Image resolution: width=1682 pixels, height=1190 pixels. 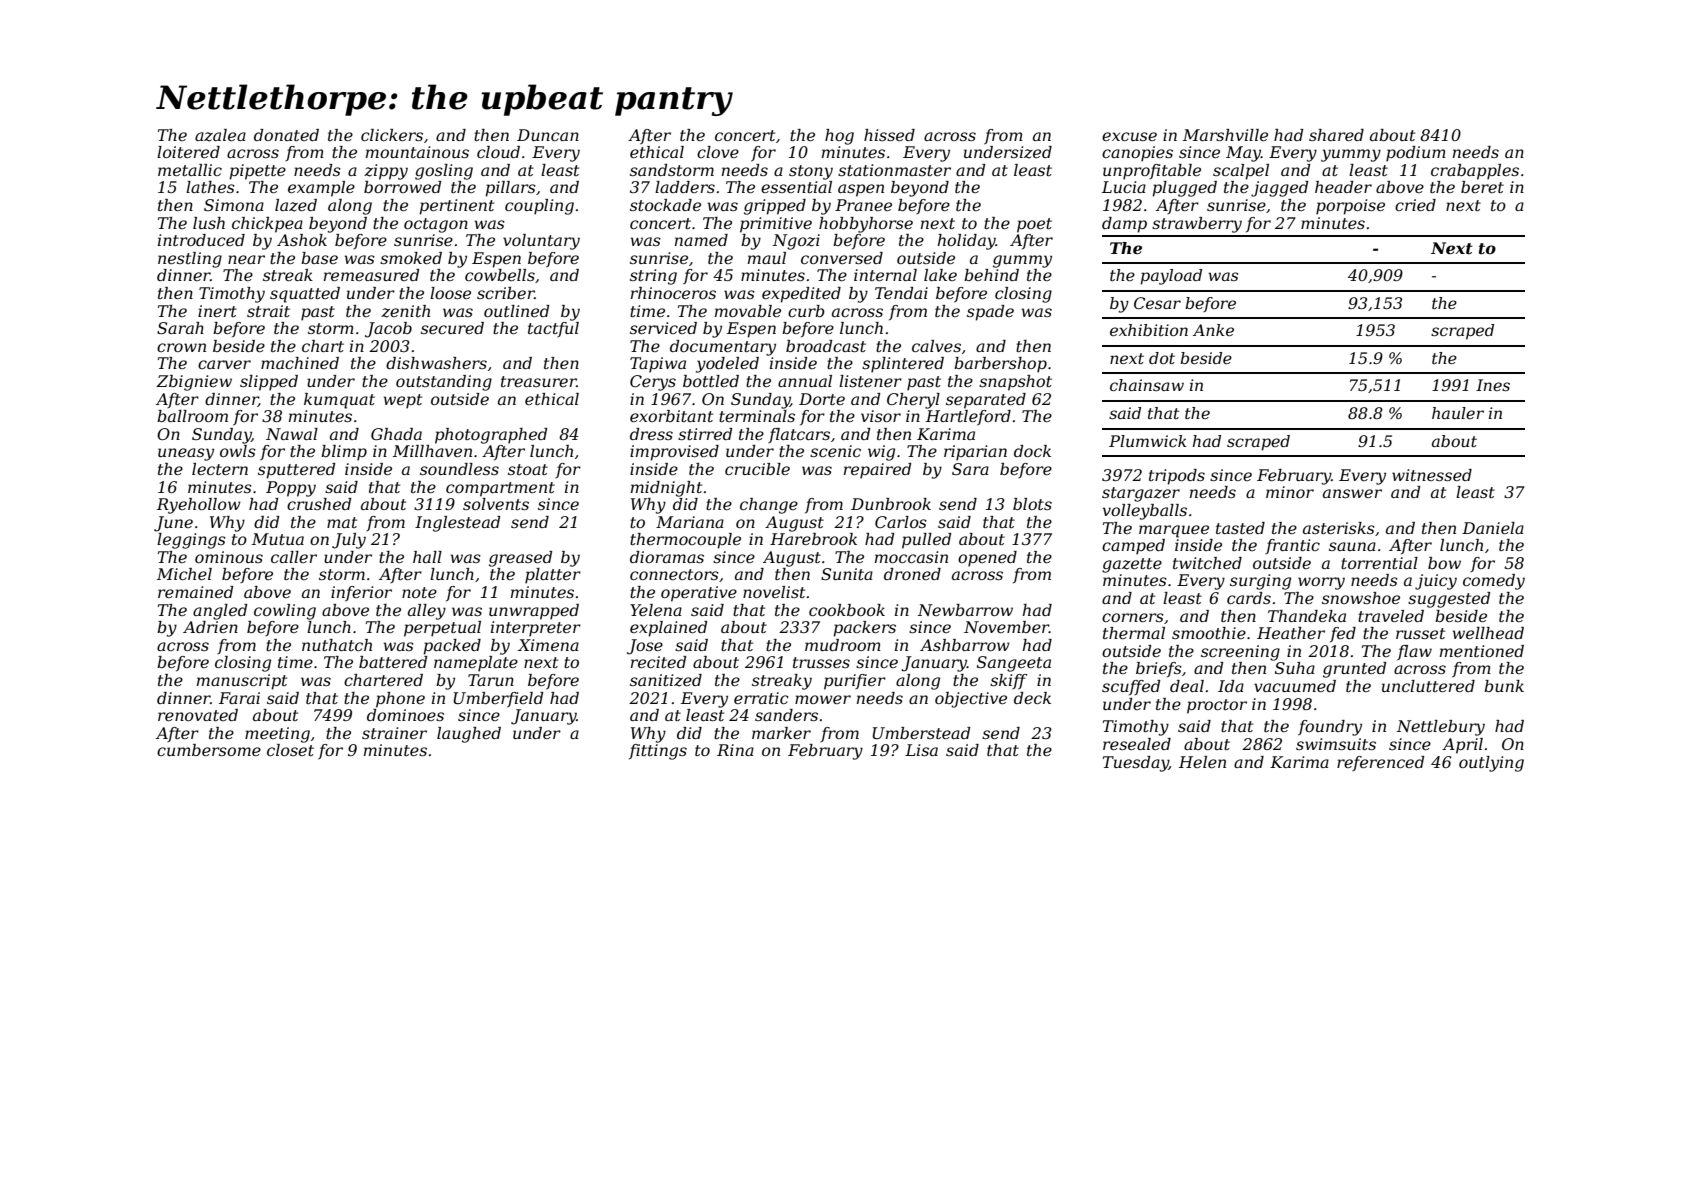 What do you see at coordinates (417, 152) in the screenshot?
I see `mountainous` at bounding box center [417, 152].
